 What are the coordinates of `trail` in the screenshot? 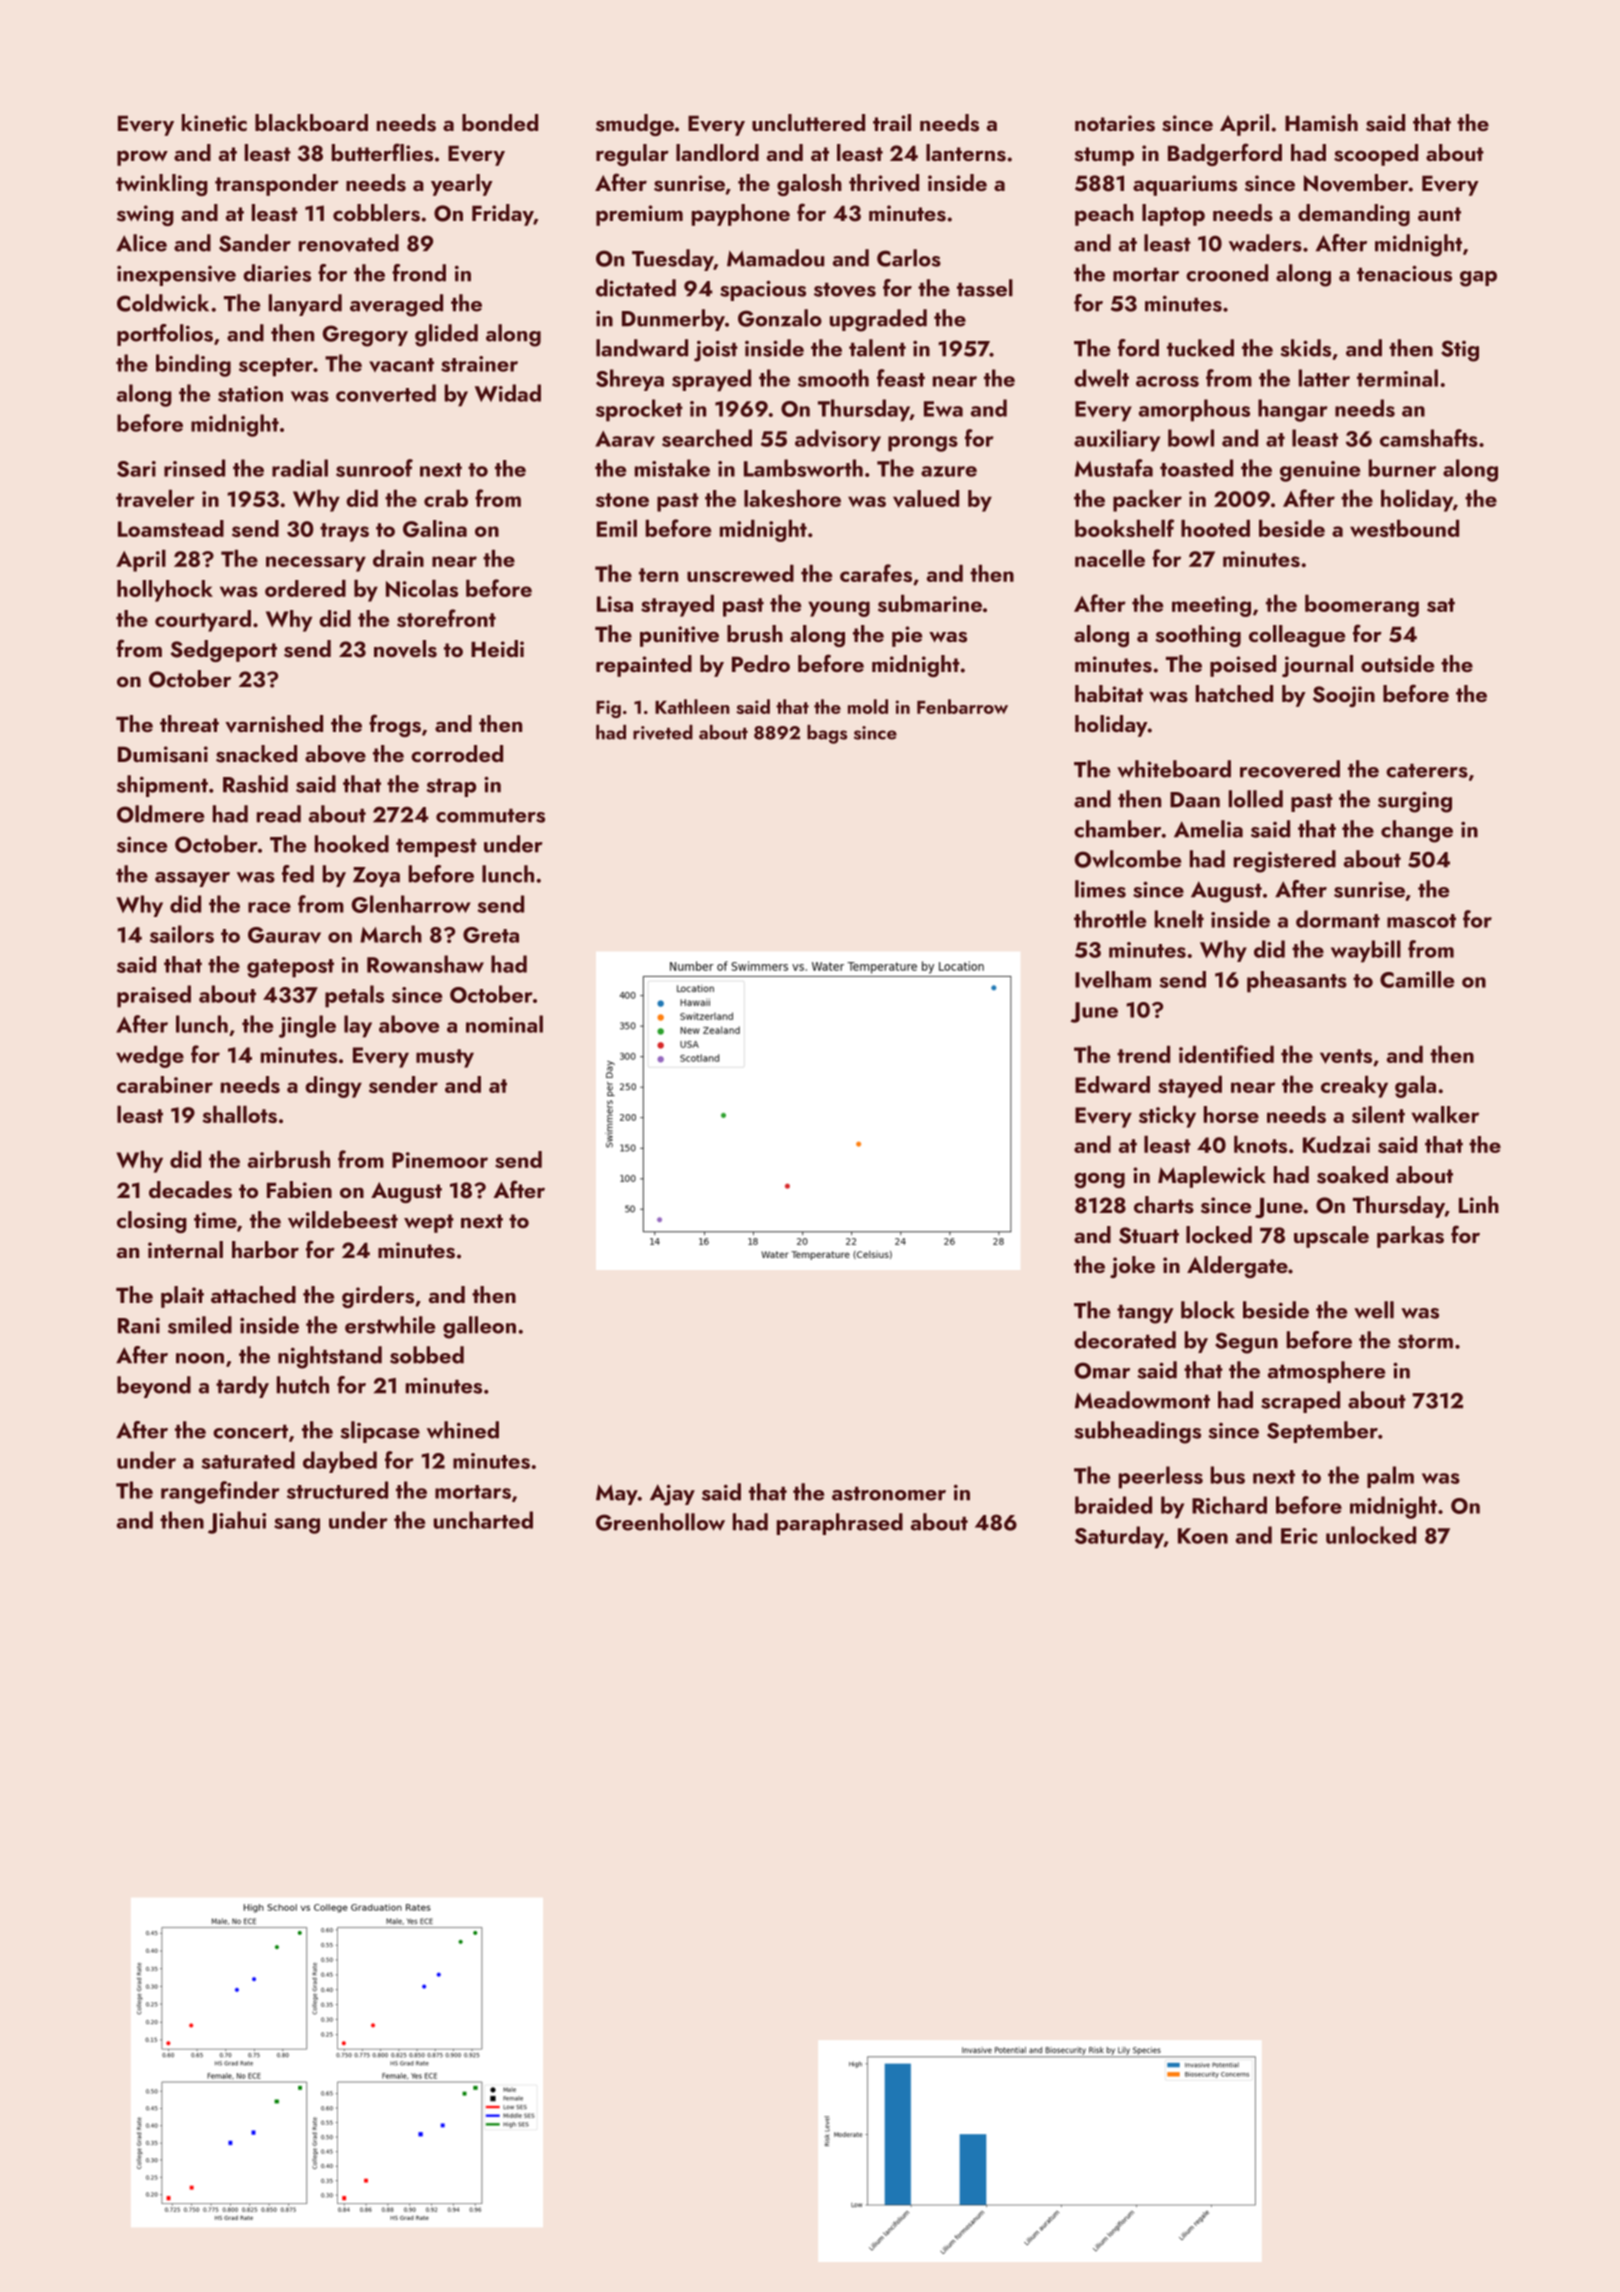 It's located at (892, 122).
